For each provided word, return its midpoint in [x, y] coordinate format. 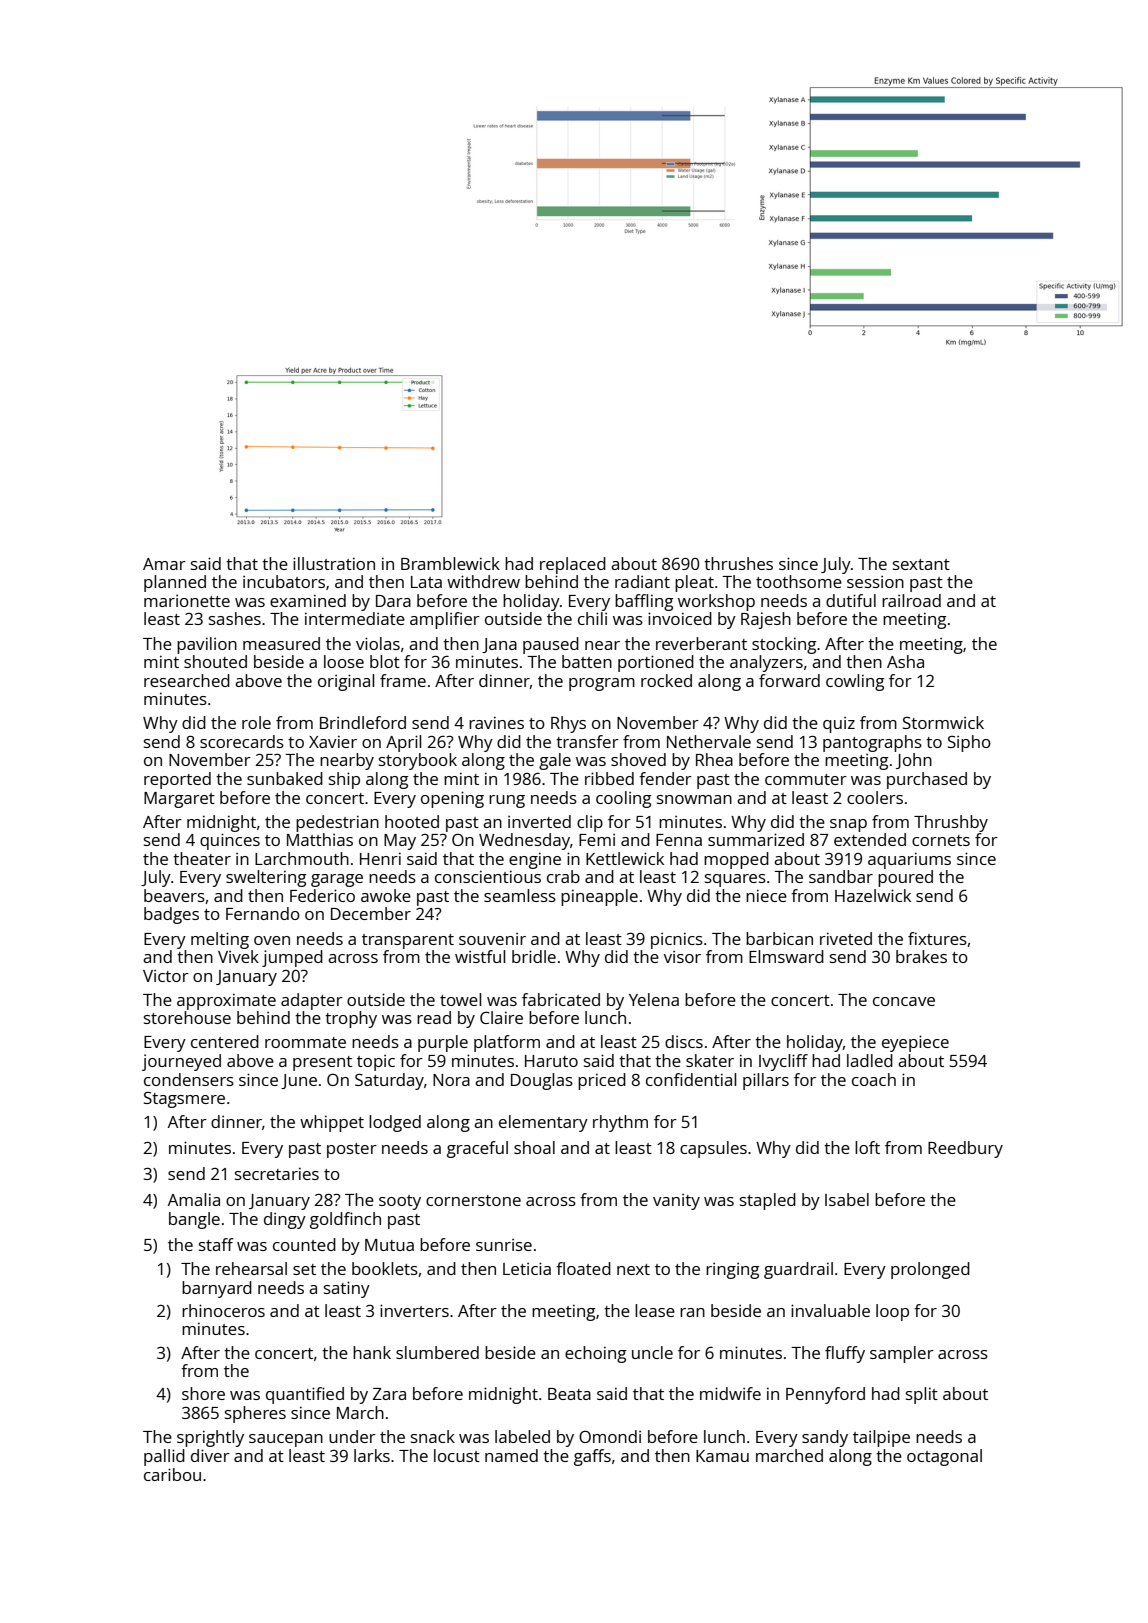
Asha [905, 661]
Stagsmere [184, 1100]
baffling [644, 602]
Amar [164, 564]
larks [372, 1455]
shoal [534, 1147]
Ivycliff [783, 1062]
